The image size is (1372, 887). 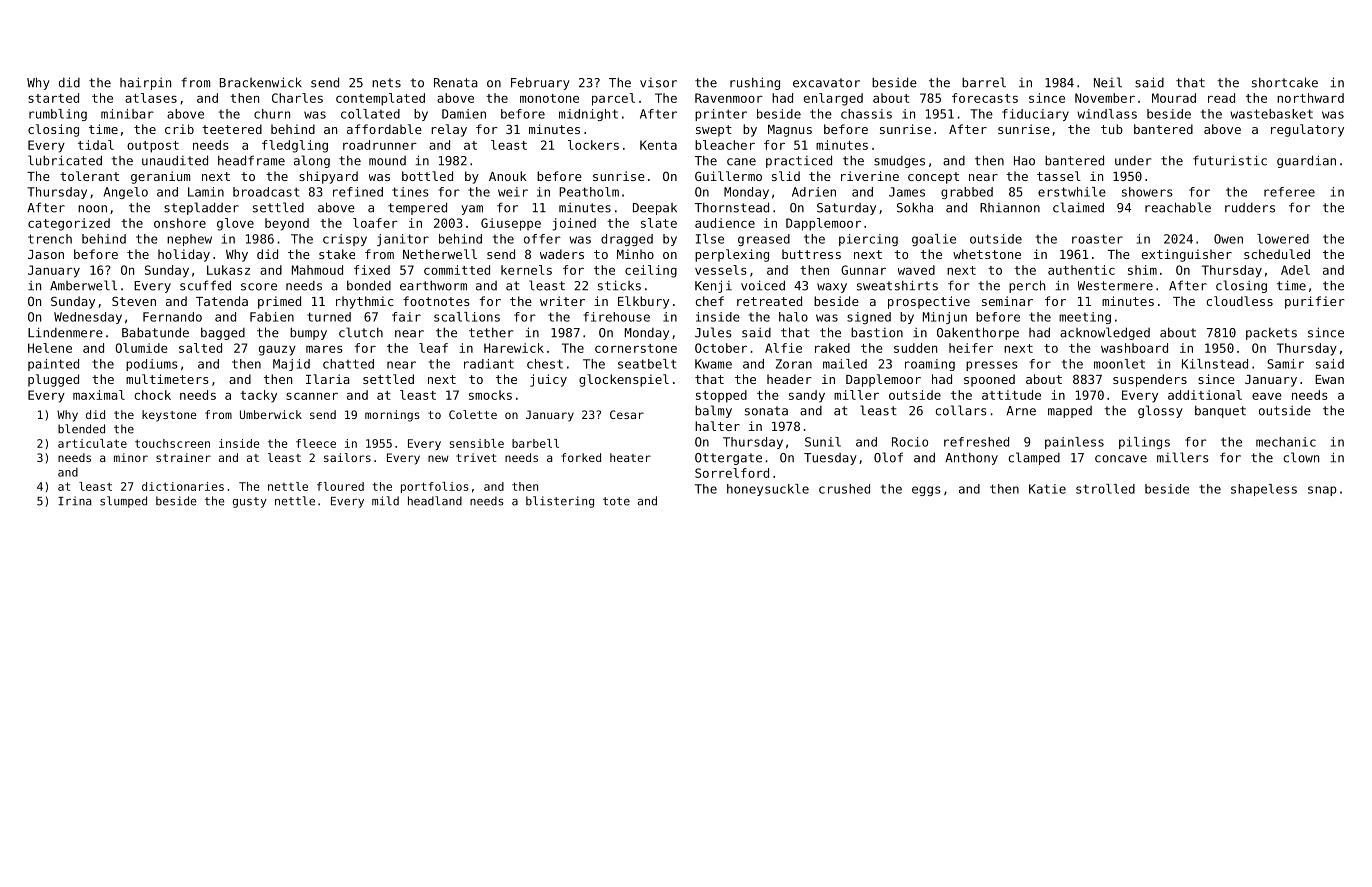 I want to click on tassel, so click(x=1059, y=176).
